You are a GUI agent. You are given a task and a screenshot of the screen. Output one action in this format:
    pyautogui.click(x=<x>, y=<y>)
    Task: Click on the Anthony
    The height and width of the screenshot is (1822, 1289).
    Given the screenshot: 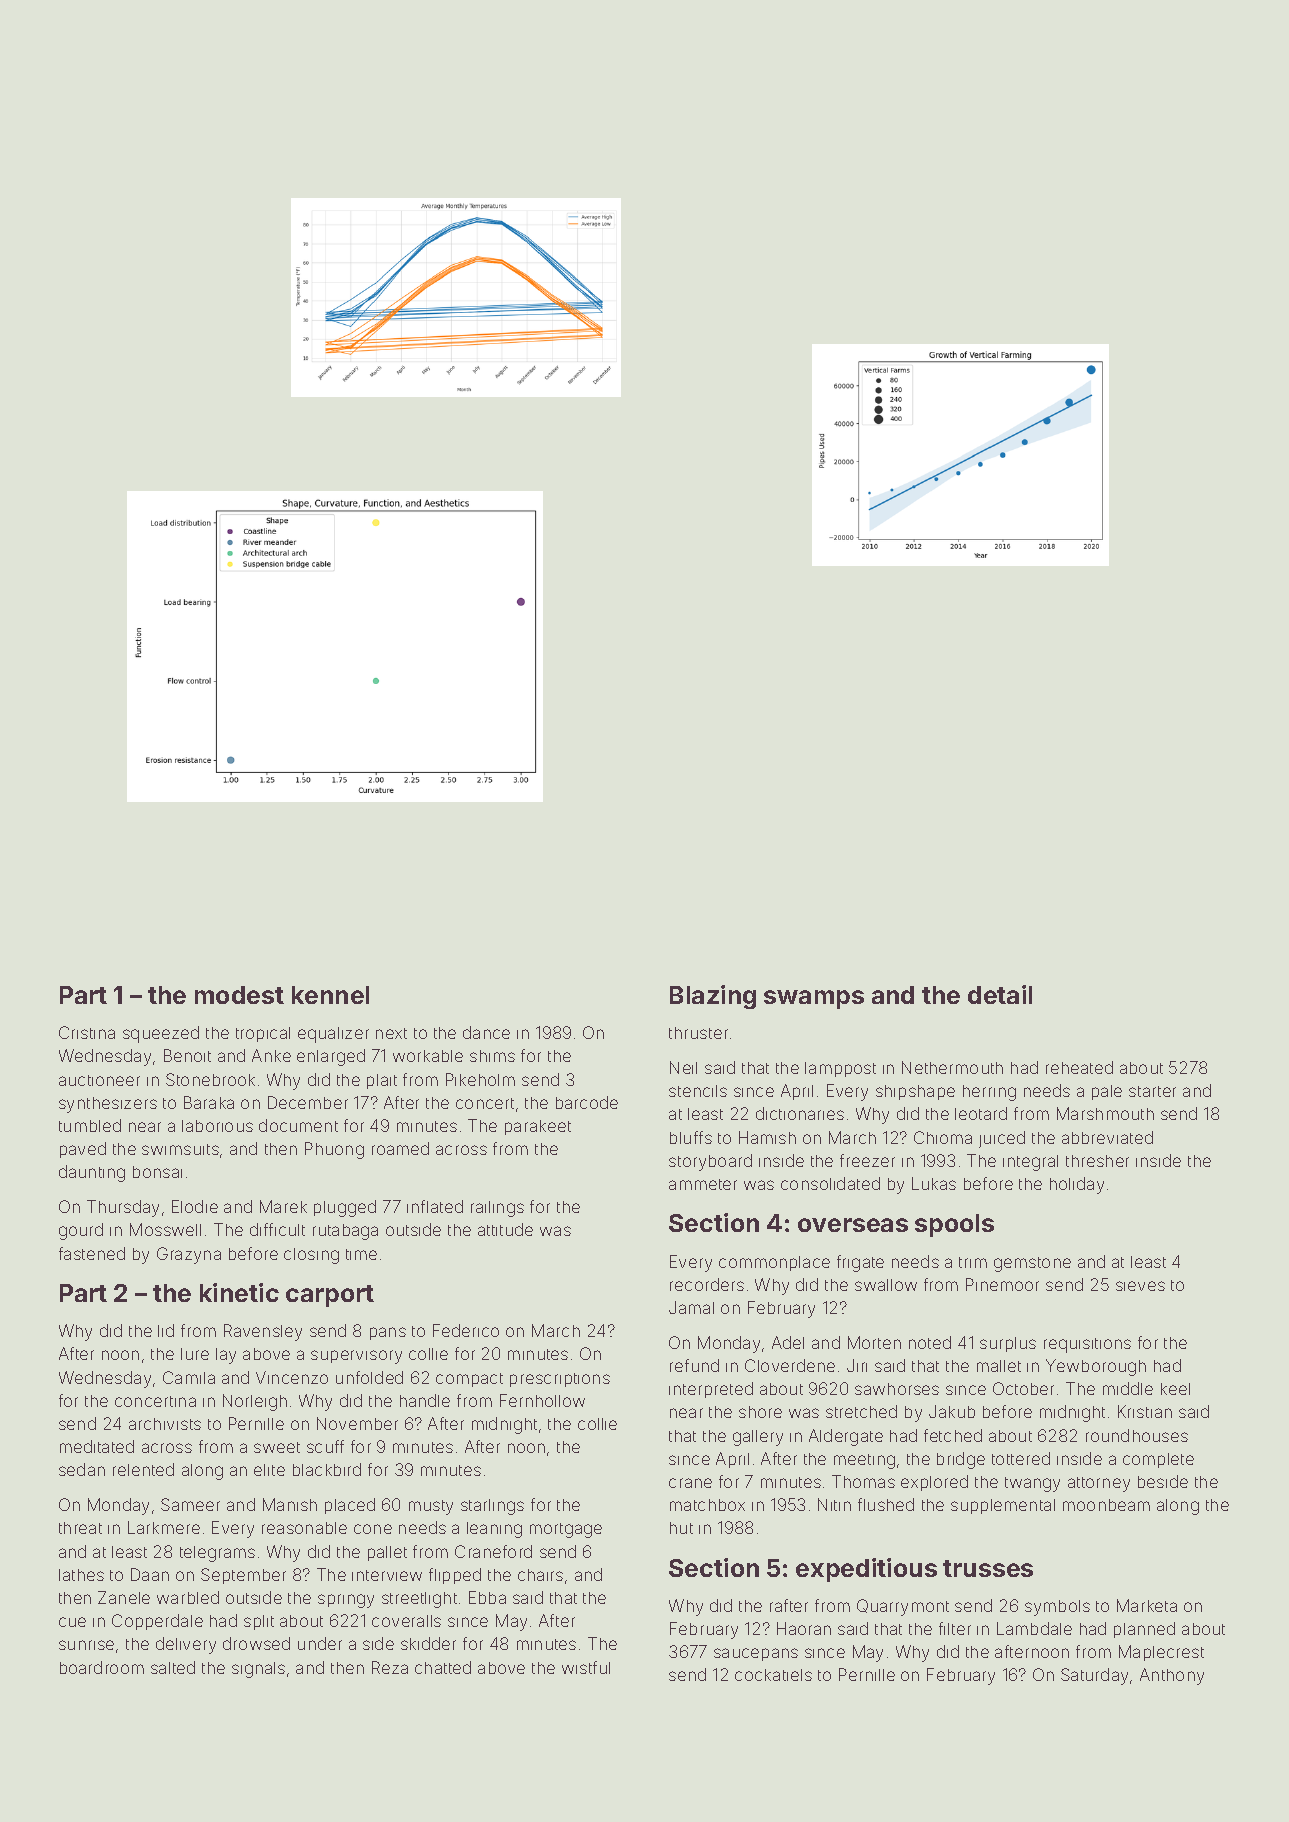 What is the action you would take?
    pyautogui.click(x=1172, y=1676)
